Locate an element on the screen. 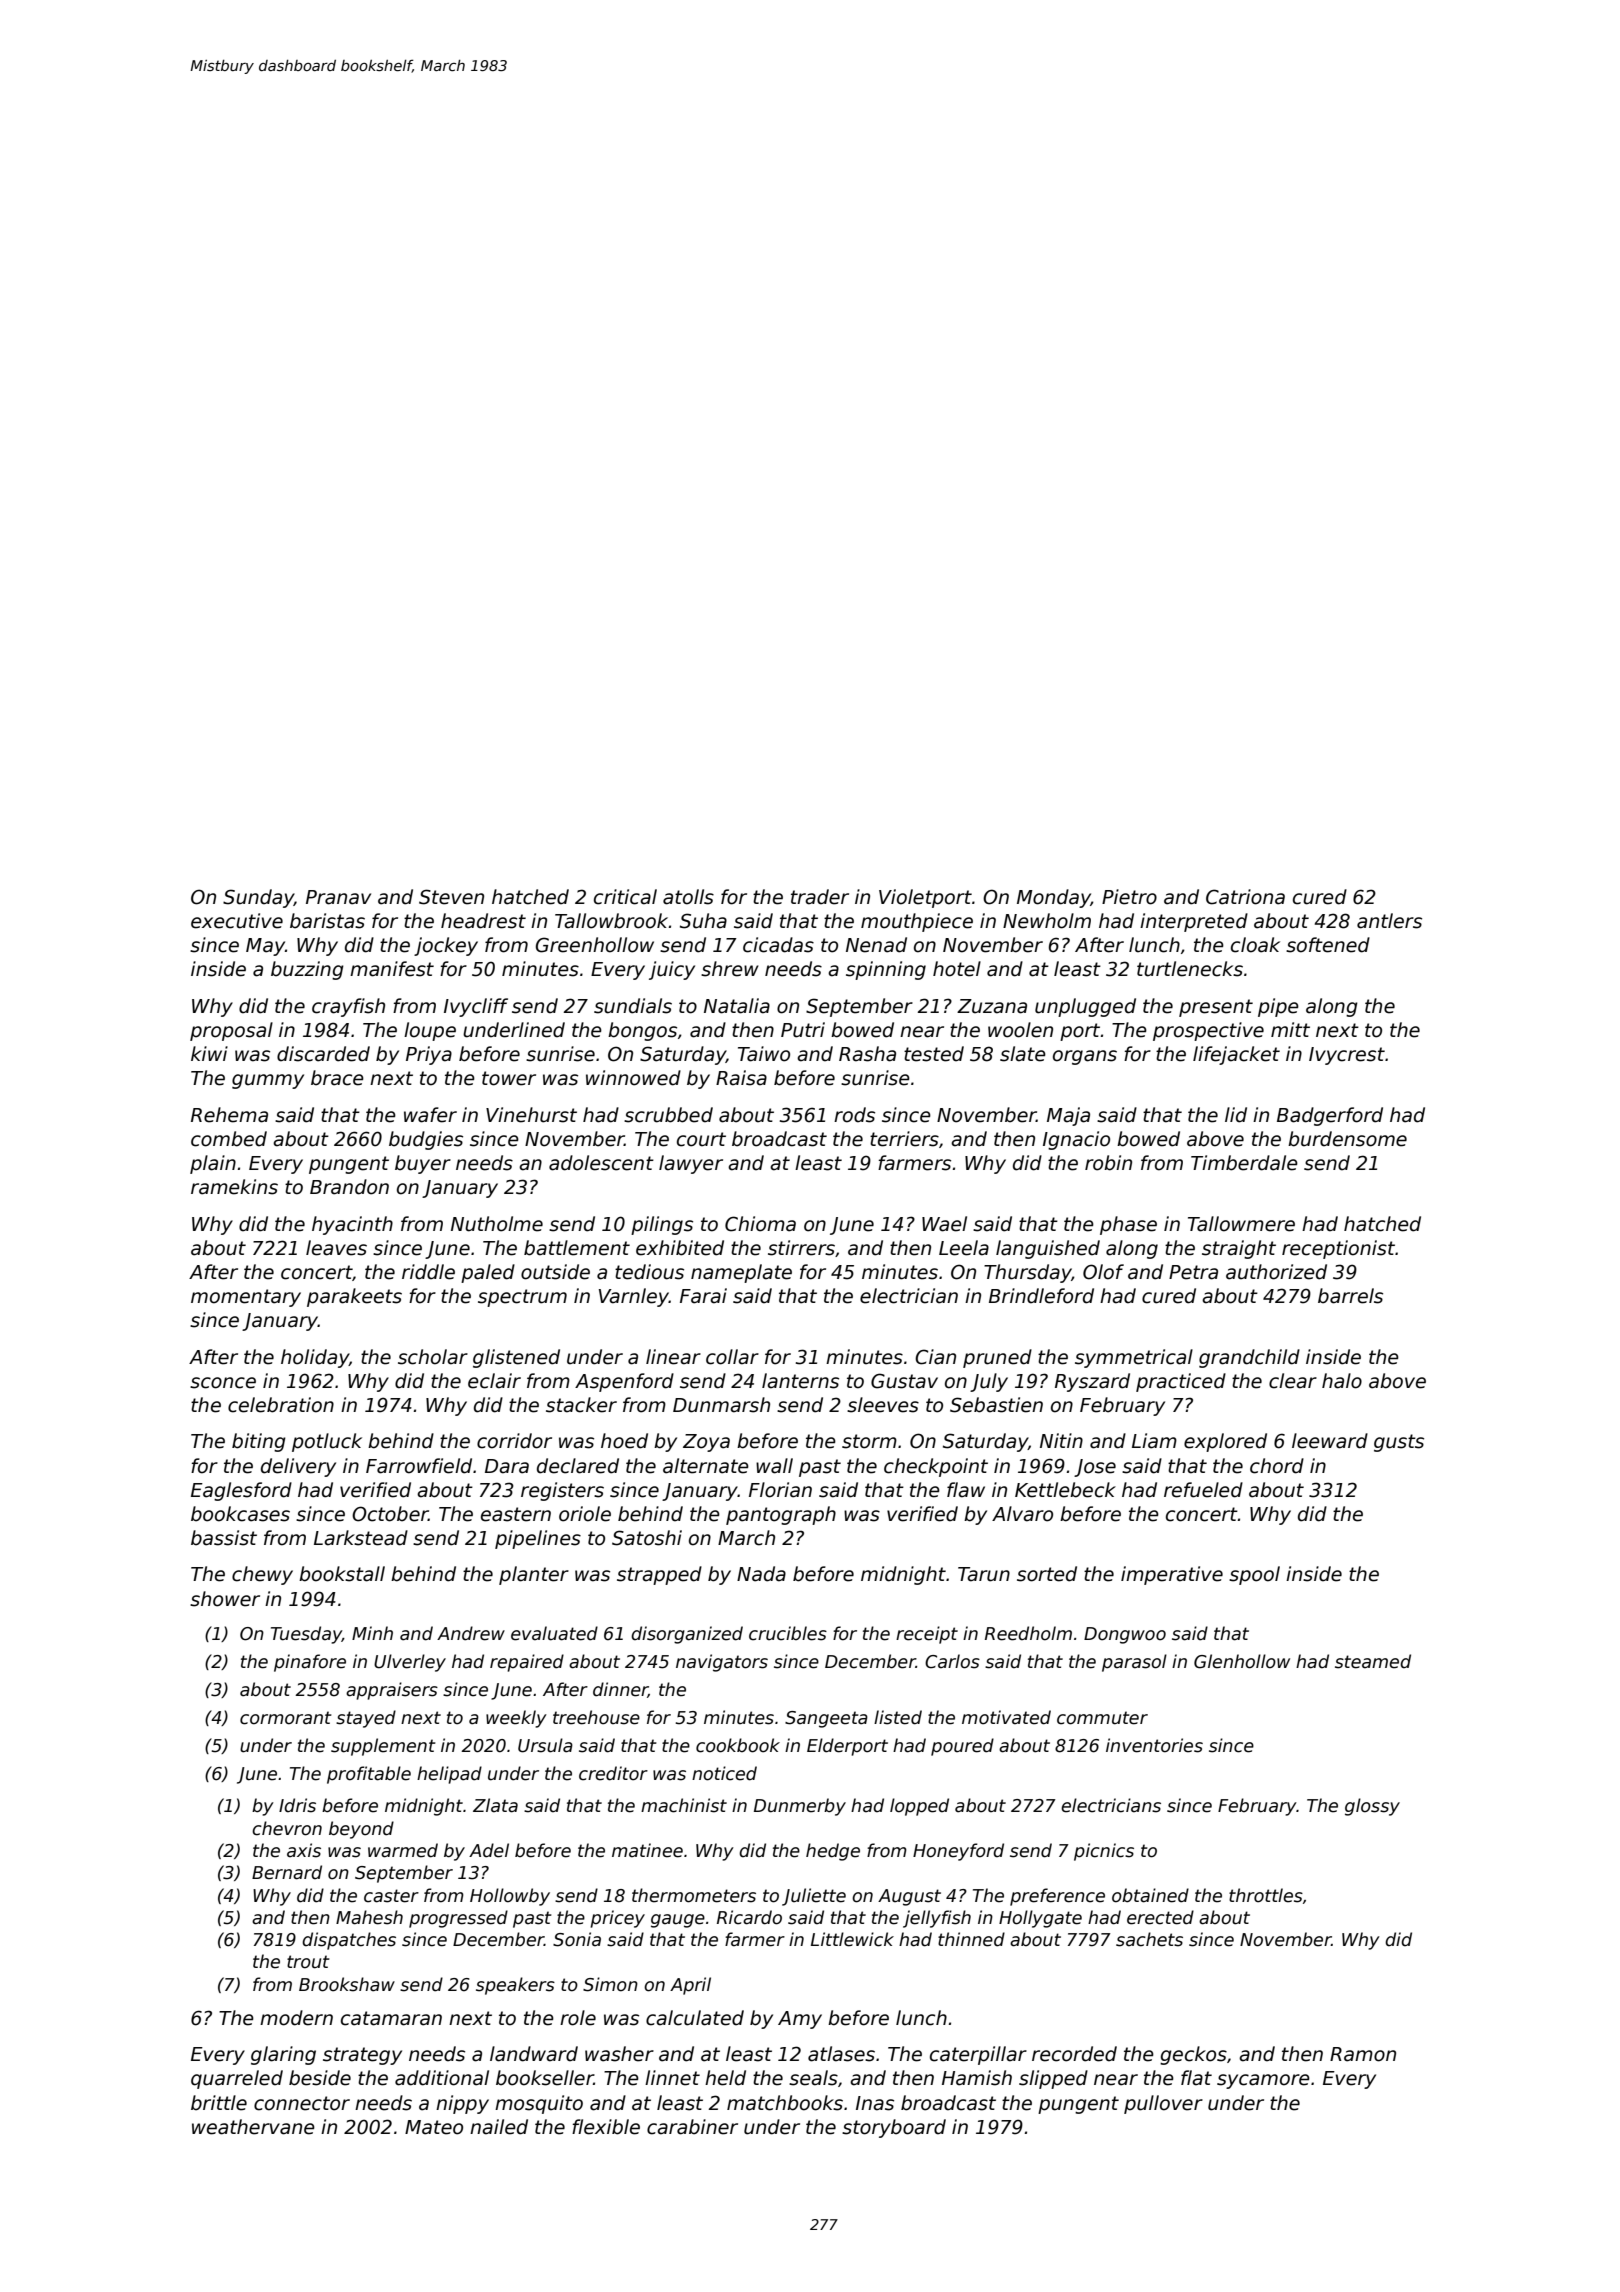  buyer is located at coordinates (423, 1164).
